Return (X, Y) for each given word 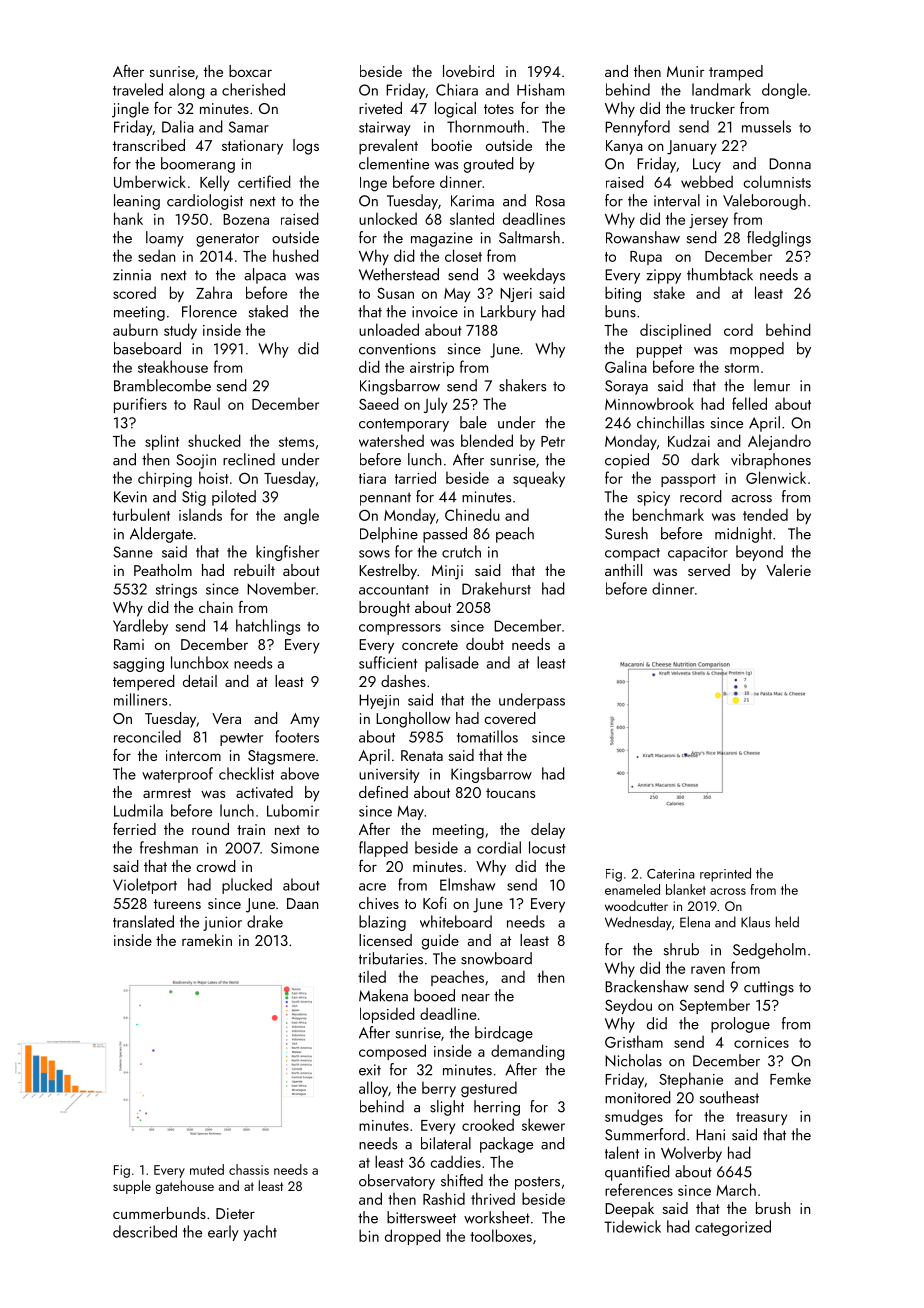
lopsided (387, 1015)
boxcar (250, 71)
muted (207, 1169)
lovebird (468, 71)
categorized (733, 1228)
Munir (686, 71)
